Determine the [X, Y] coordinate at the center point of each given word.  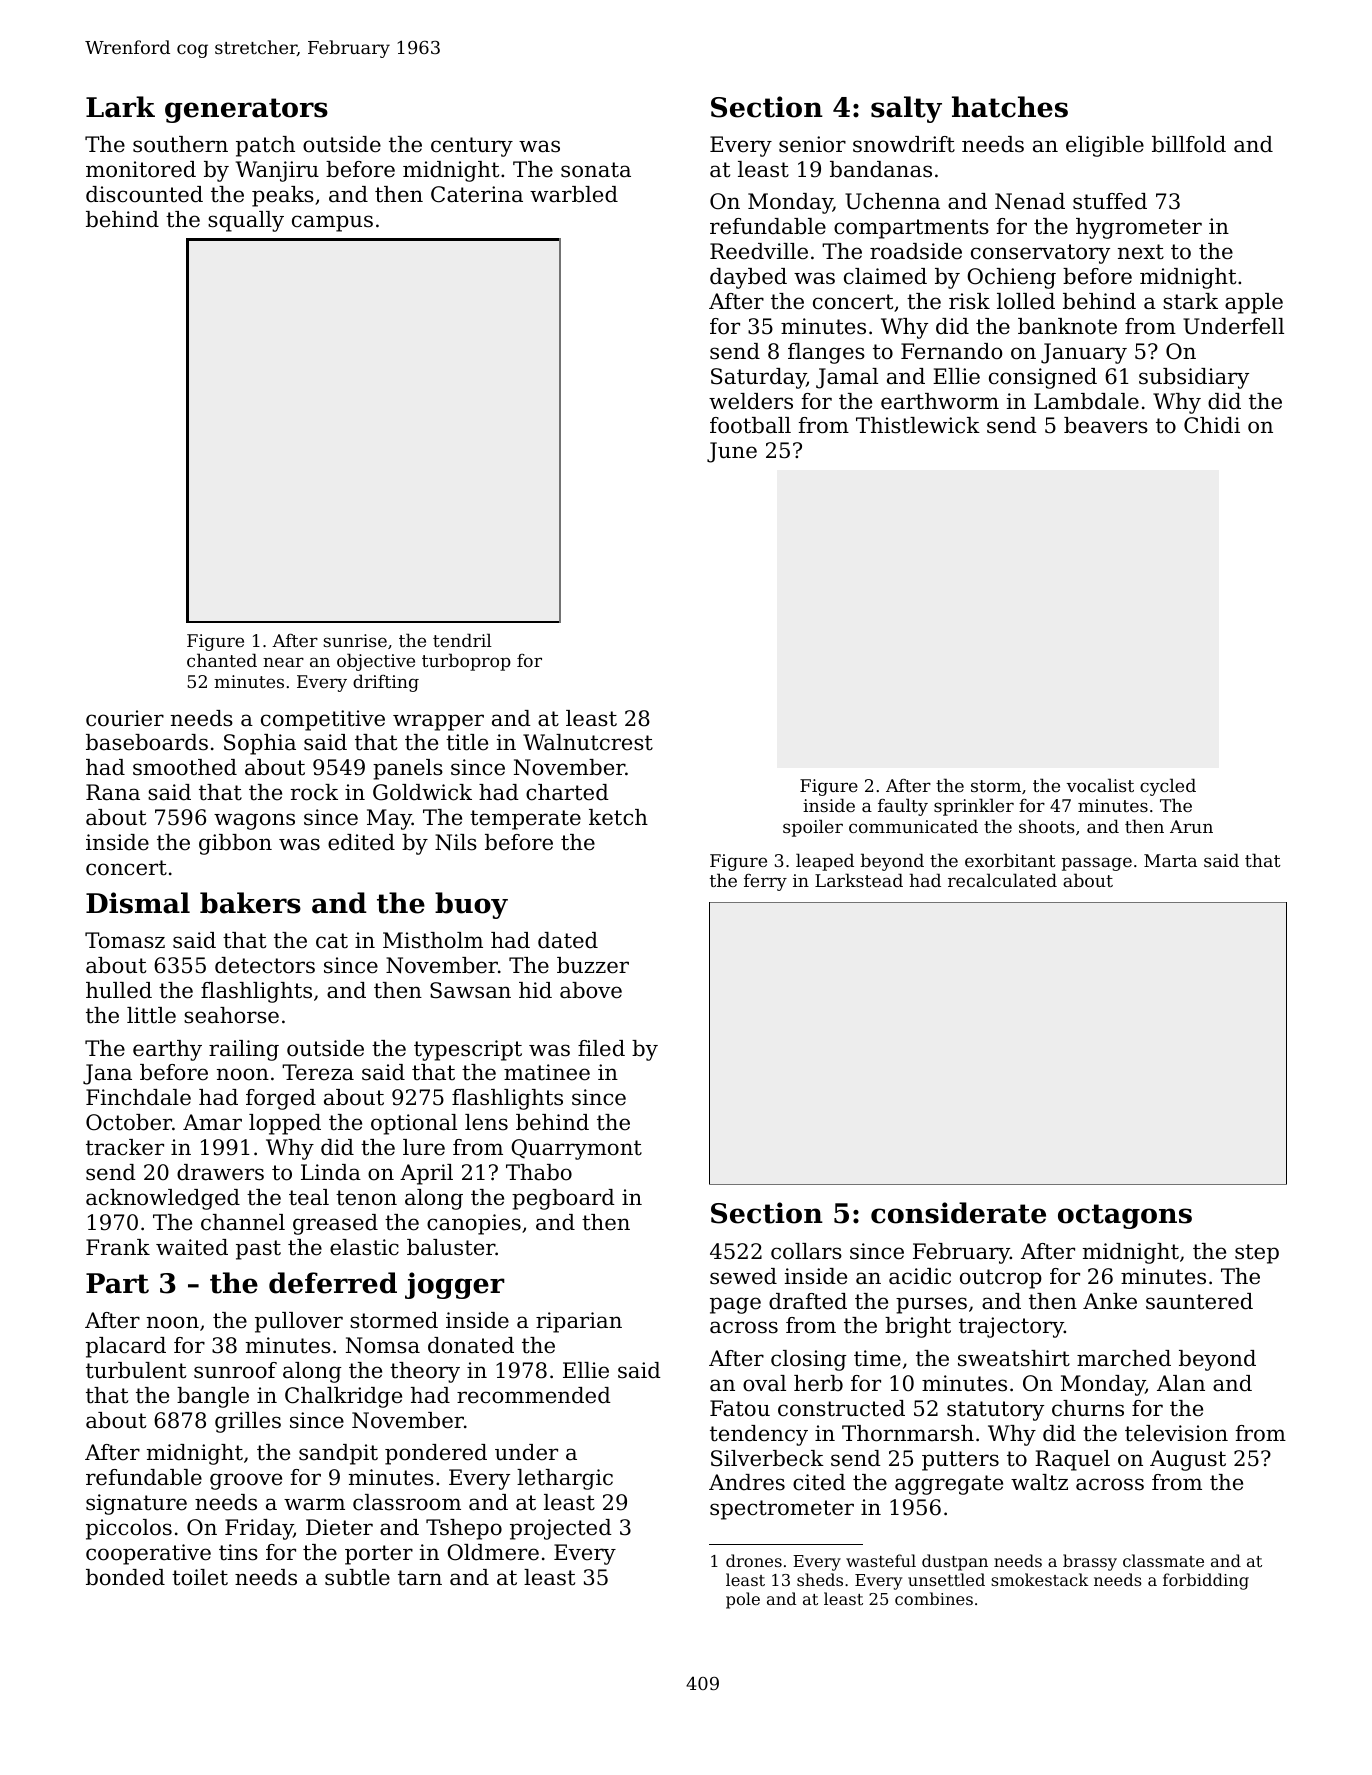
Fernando [951, 351]
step [1257, 1254]
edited [361, 842]
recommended [534, 1395]
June [732, 452]
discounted [144, 194]
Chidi [1212, 425]
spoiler [813, 828]
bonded [125, 1577]
